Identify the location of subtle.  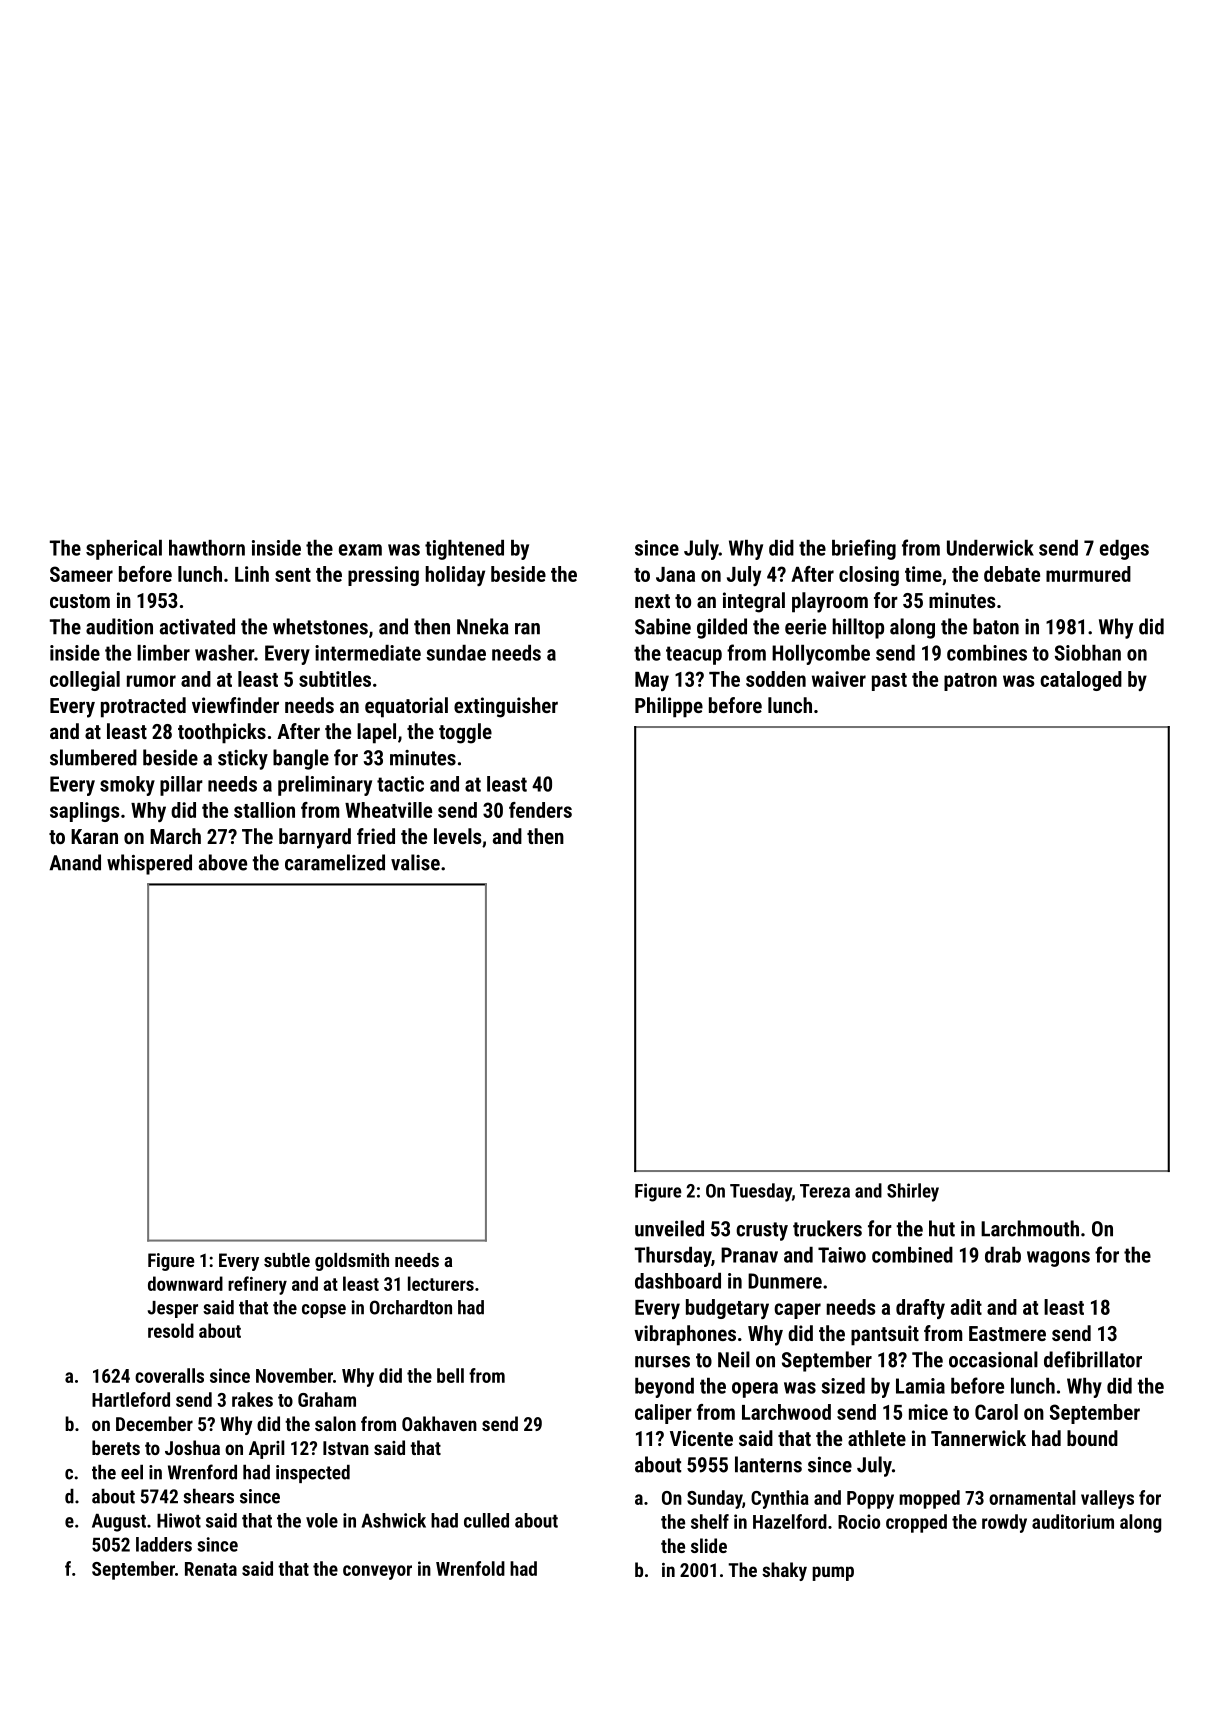
(287, 1260).
